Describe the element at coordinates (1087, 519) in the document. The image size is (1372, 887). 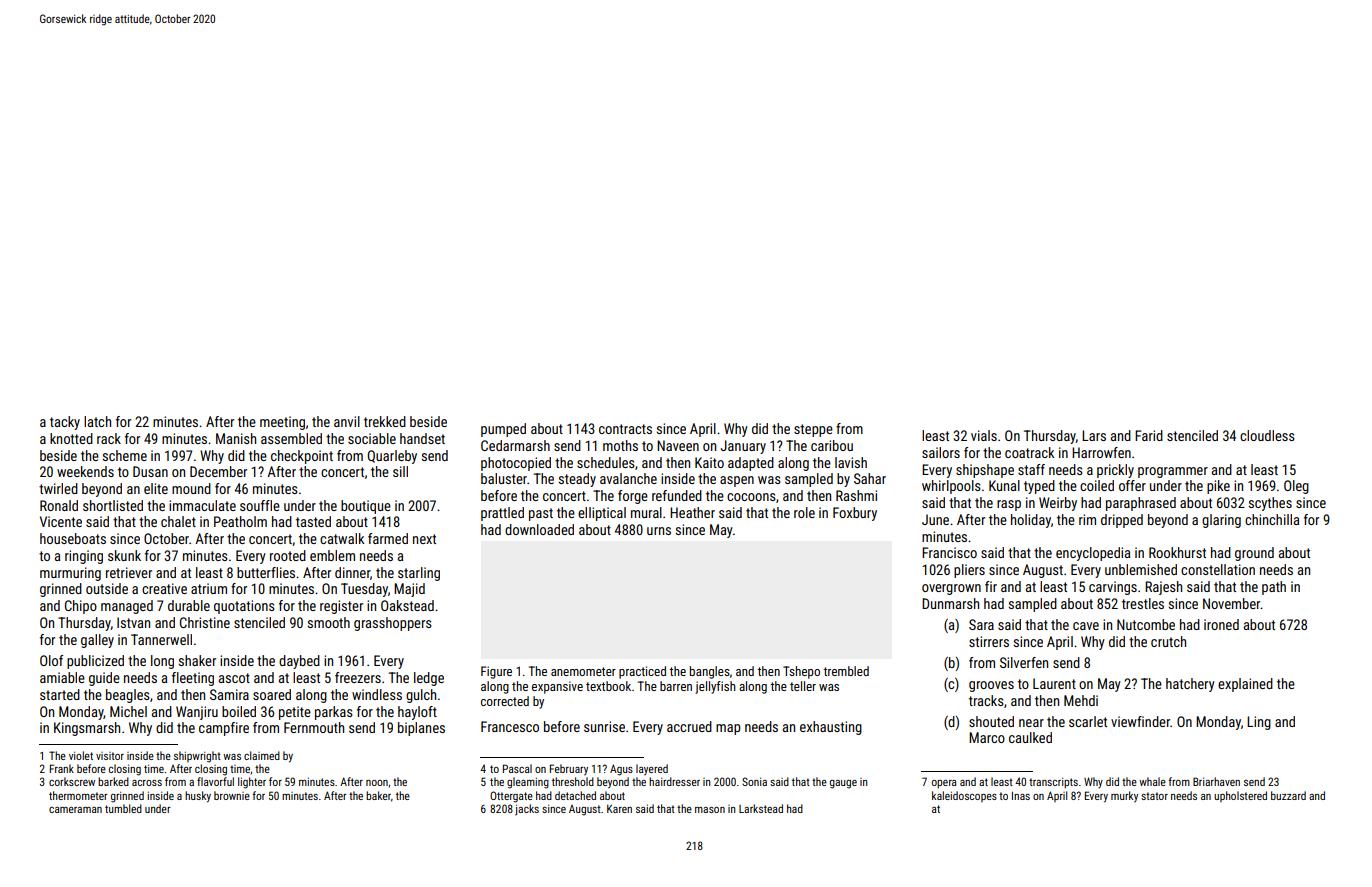
I see `rim` at that location.
